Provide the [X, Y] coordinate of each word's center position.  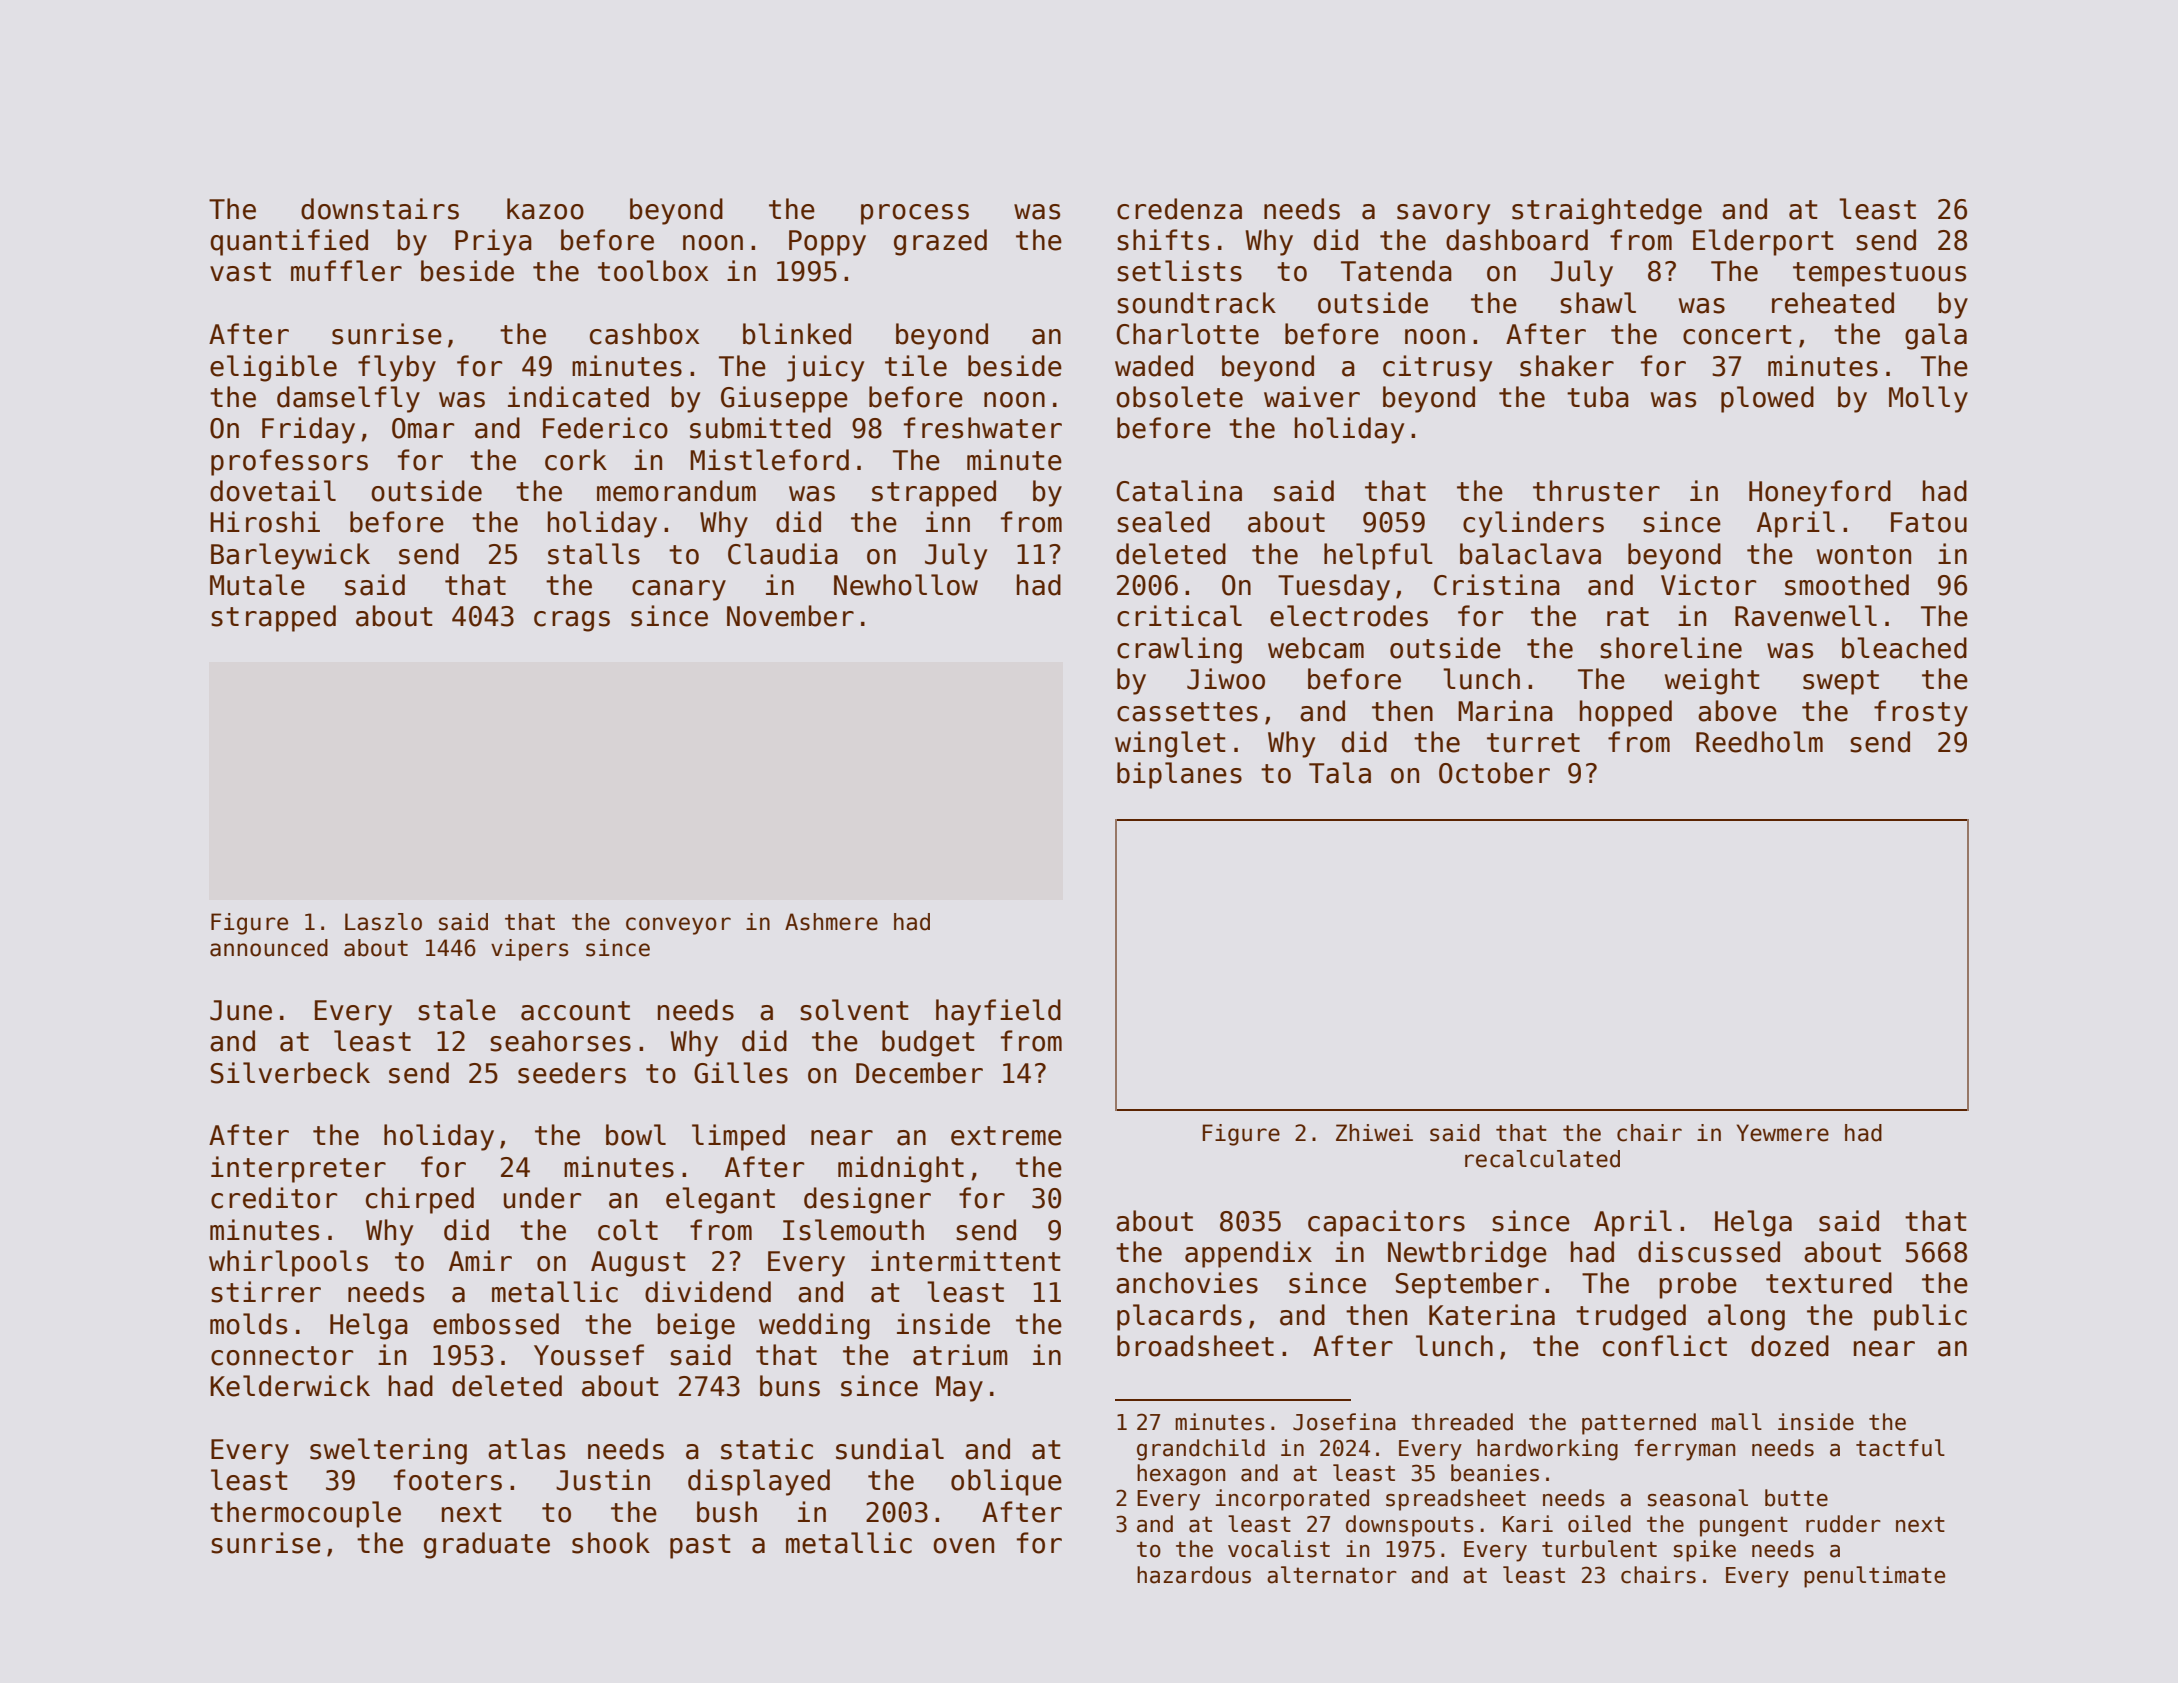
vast [240, 272]
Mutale [257, 585]
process [915, 214]
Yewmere [1783, 1133]
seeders [572, 1073]
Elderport [1763, 242]
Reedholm [1759, 742]
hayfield [998, 1012]
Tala [1340, 773]
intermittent [966, 1261]
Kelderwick [290, 1386]
